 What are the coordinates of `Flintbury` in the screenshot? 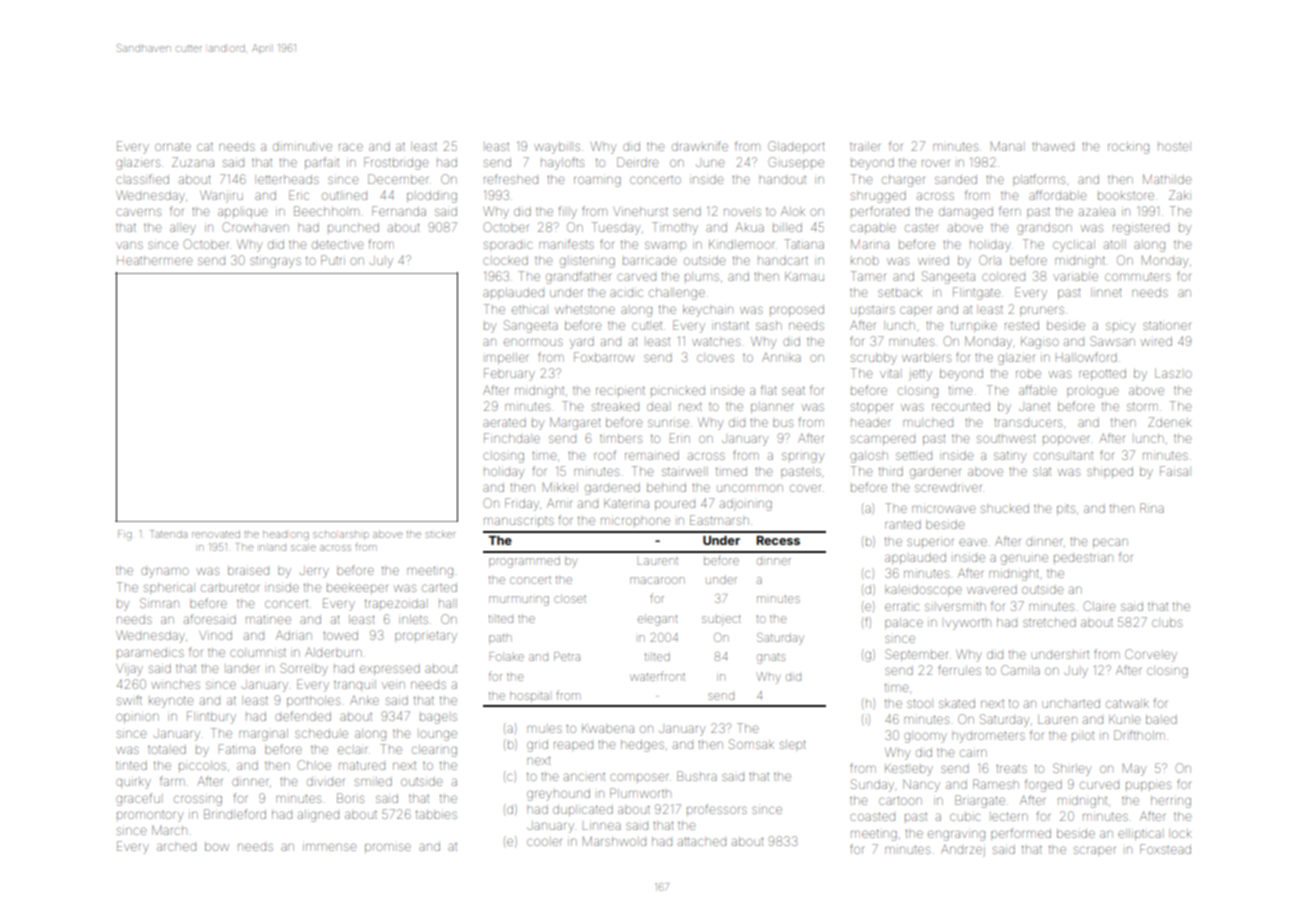 It's located at (211, 717).
